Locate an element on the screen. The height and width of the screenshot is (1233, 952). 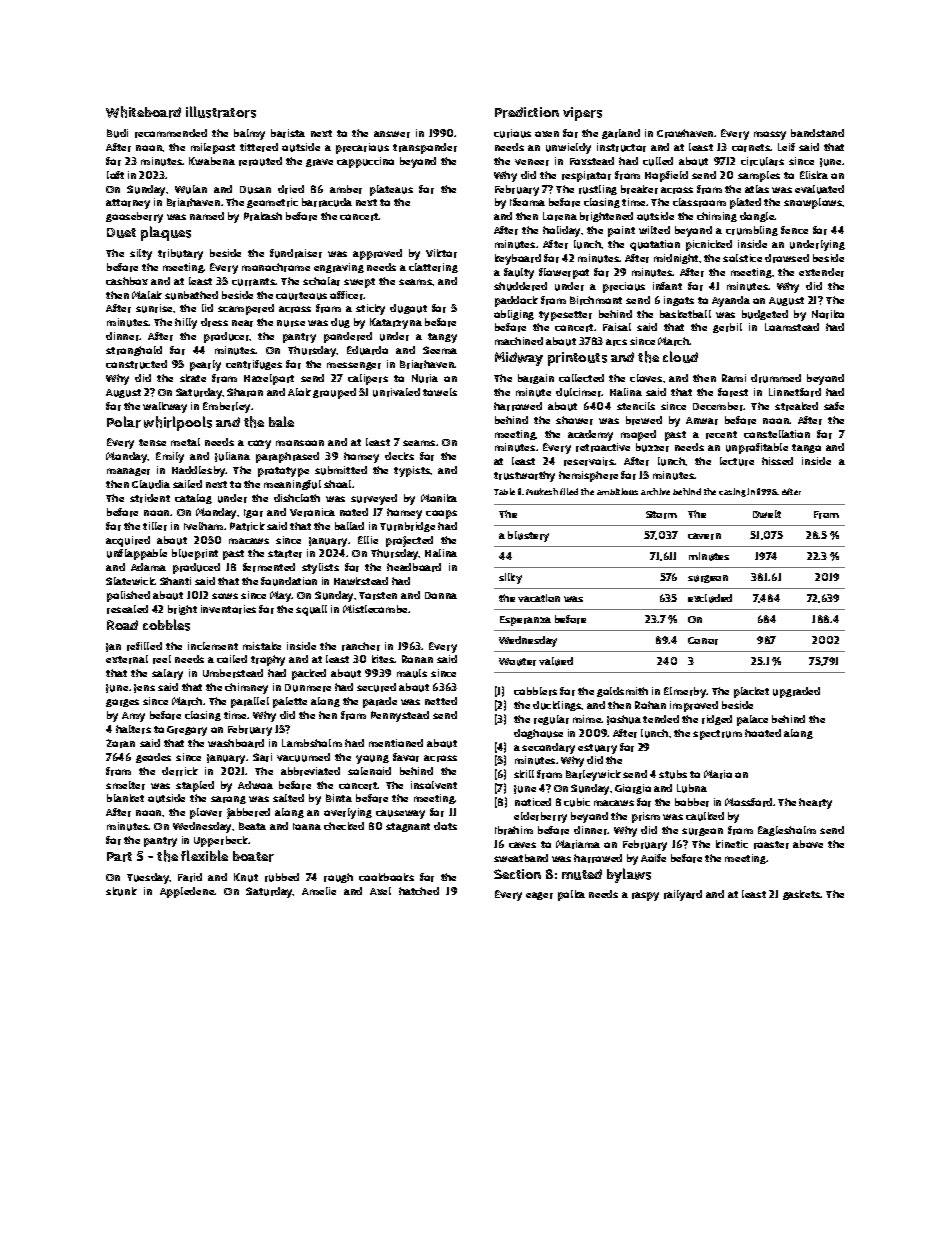
balmy is located at coordinates (249, 134).
